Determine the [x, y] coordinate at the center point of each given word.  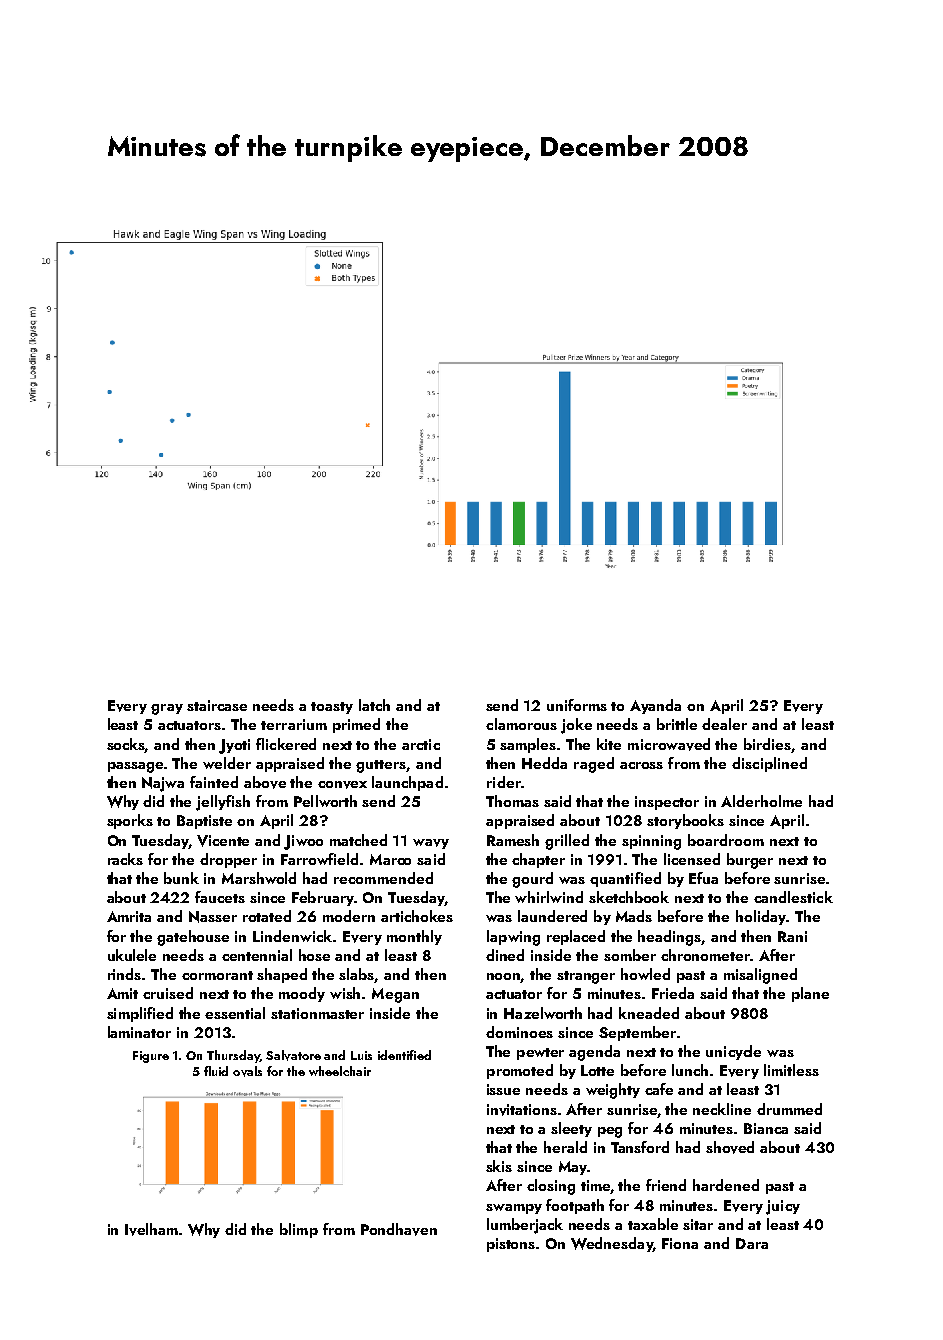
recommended [383, 878]
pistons [511, 1245]
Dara [752, 1243]
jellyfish [223, 803]
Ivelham [151, 1229]
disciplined [769, 764]
